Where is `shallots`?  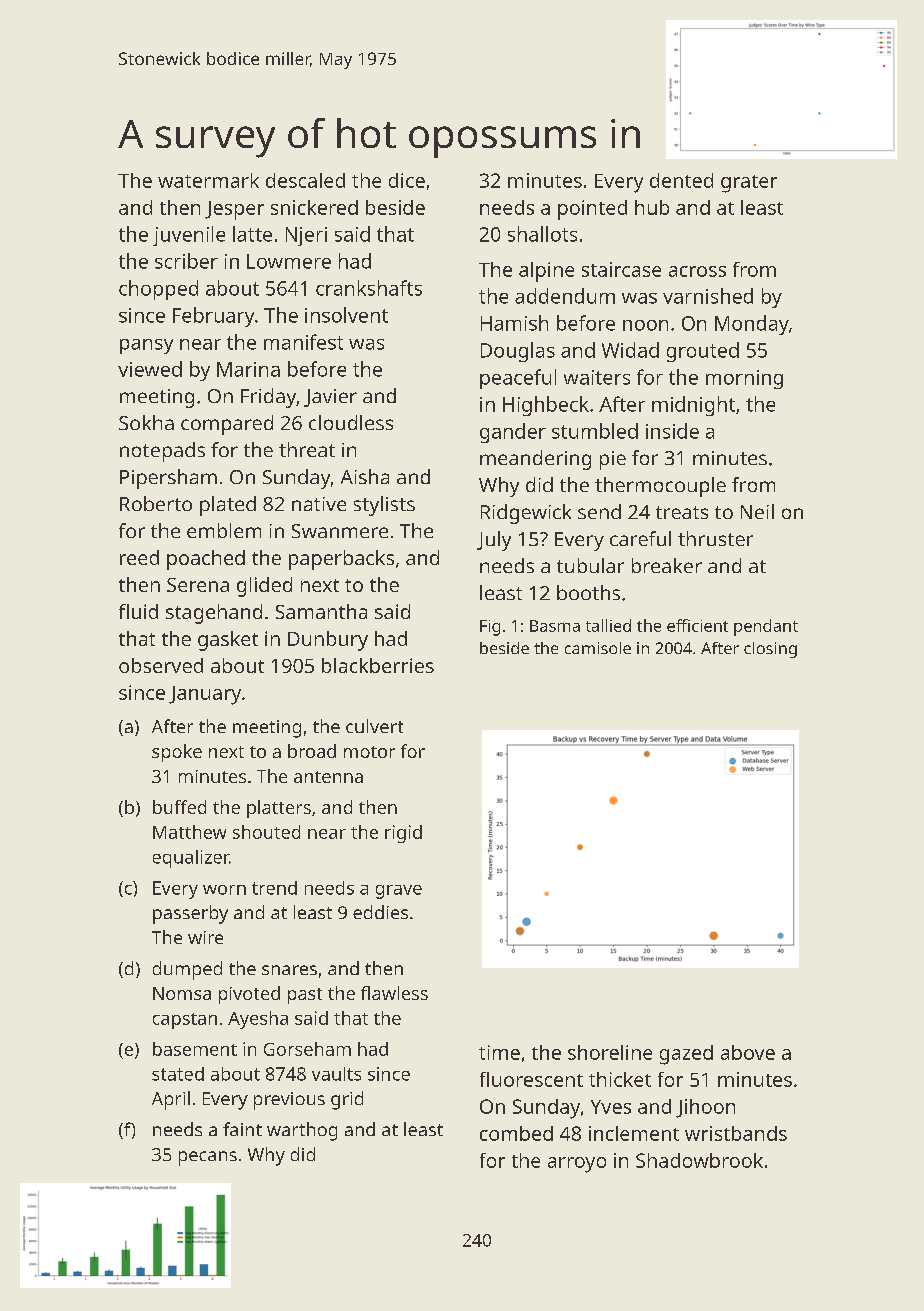
shallots is located at coordinates (542, 234).
